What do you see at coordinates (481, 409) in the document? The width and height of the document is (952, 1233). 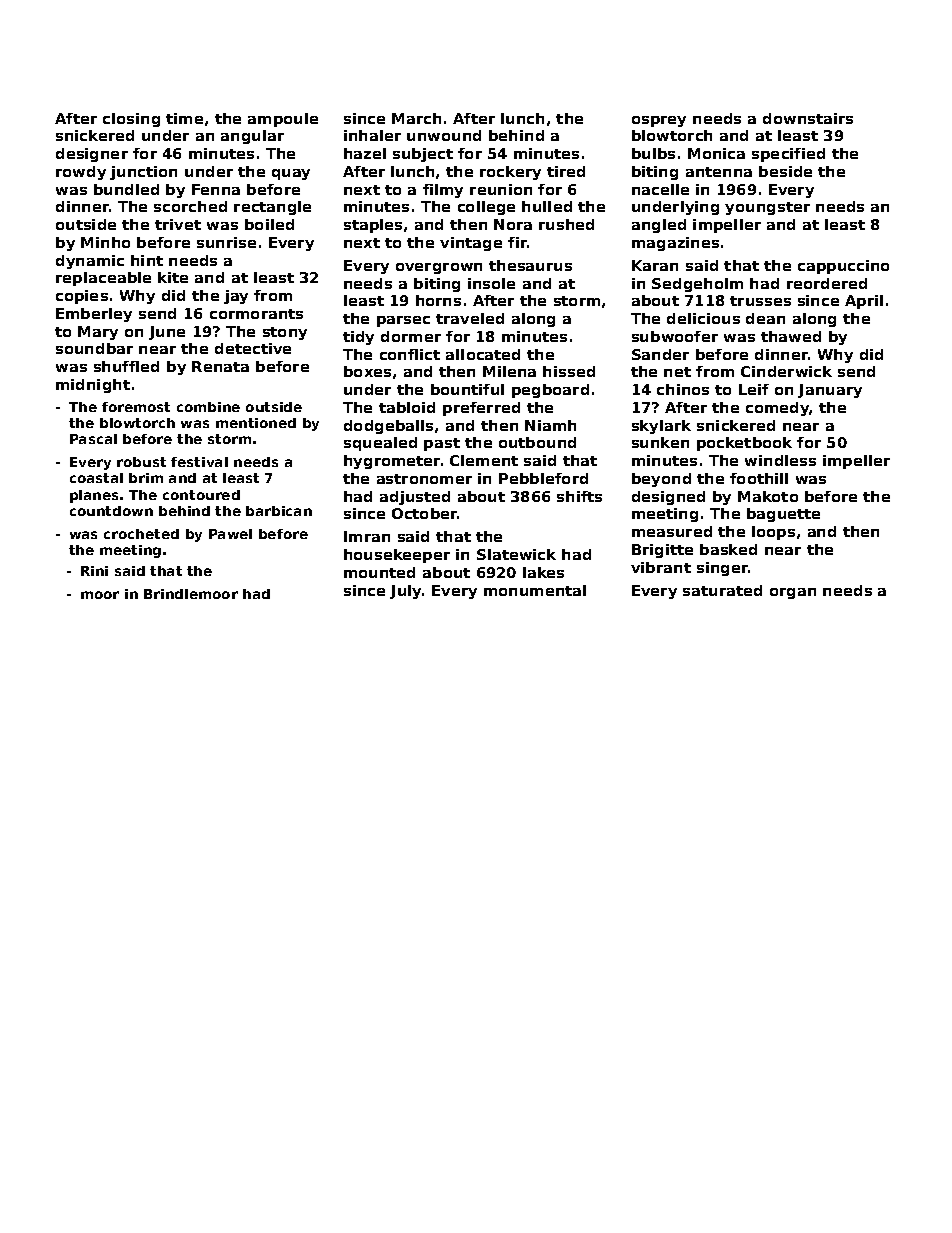 I see `preferred` at bounding box center [481, 409].
